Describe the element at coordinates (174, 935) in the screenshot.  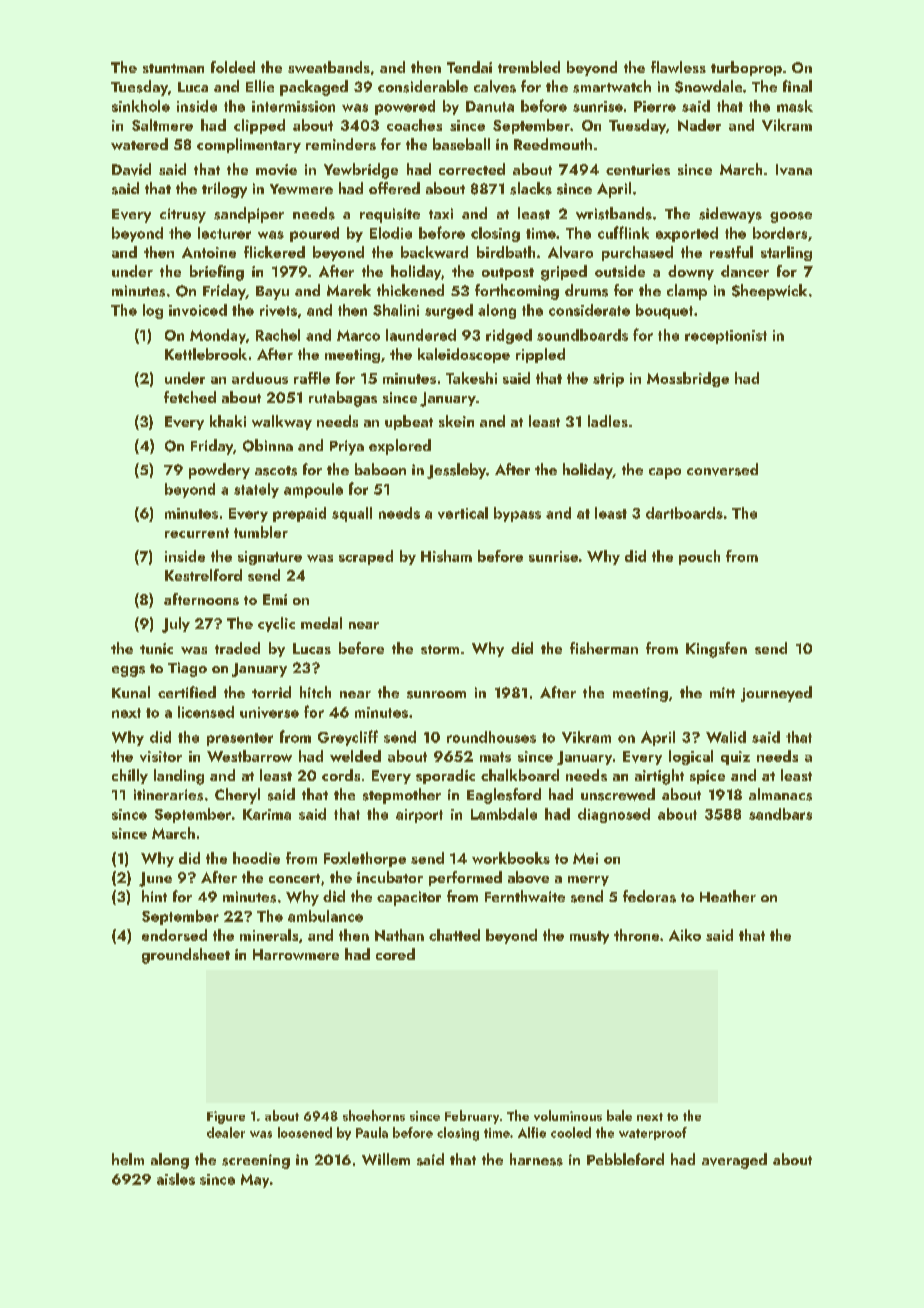
I see `endorsed` at that location.
